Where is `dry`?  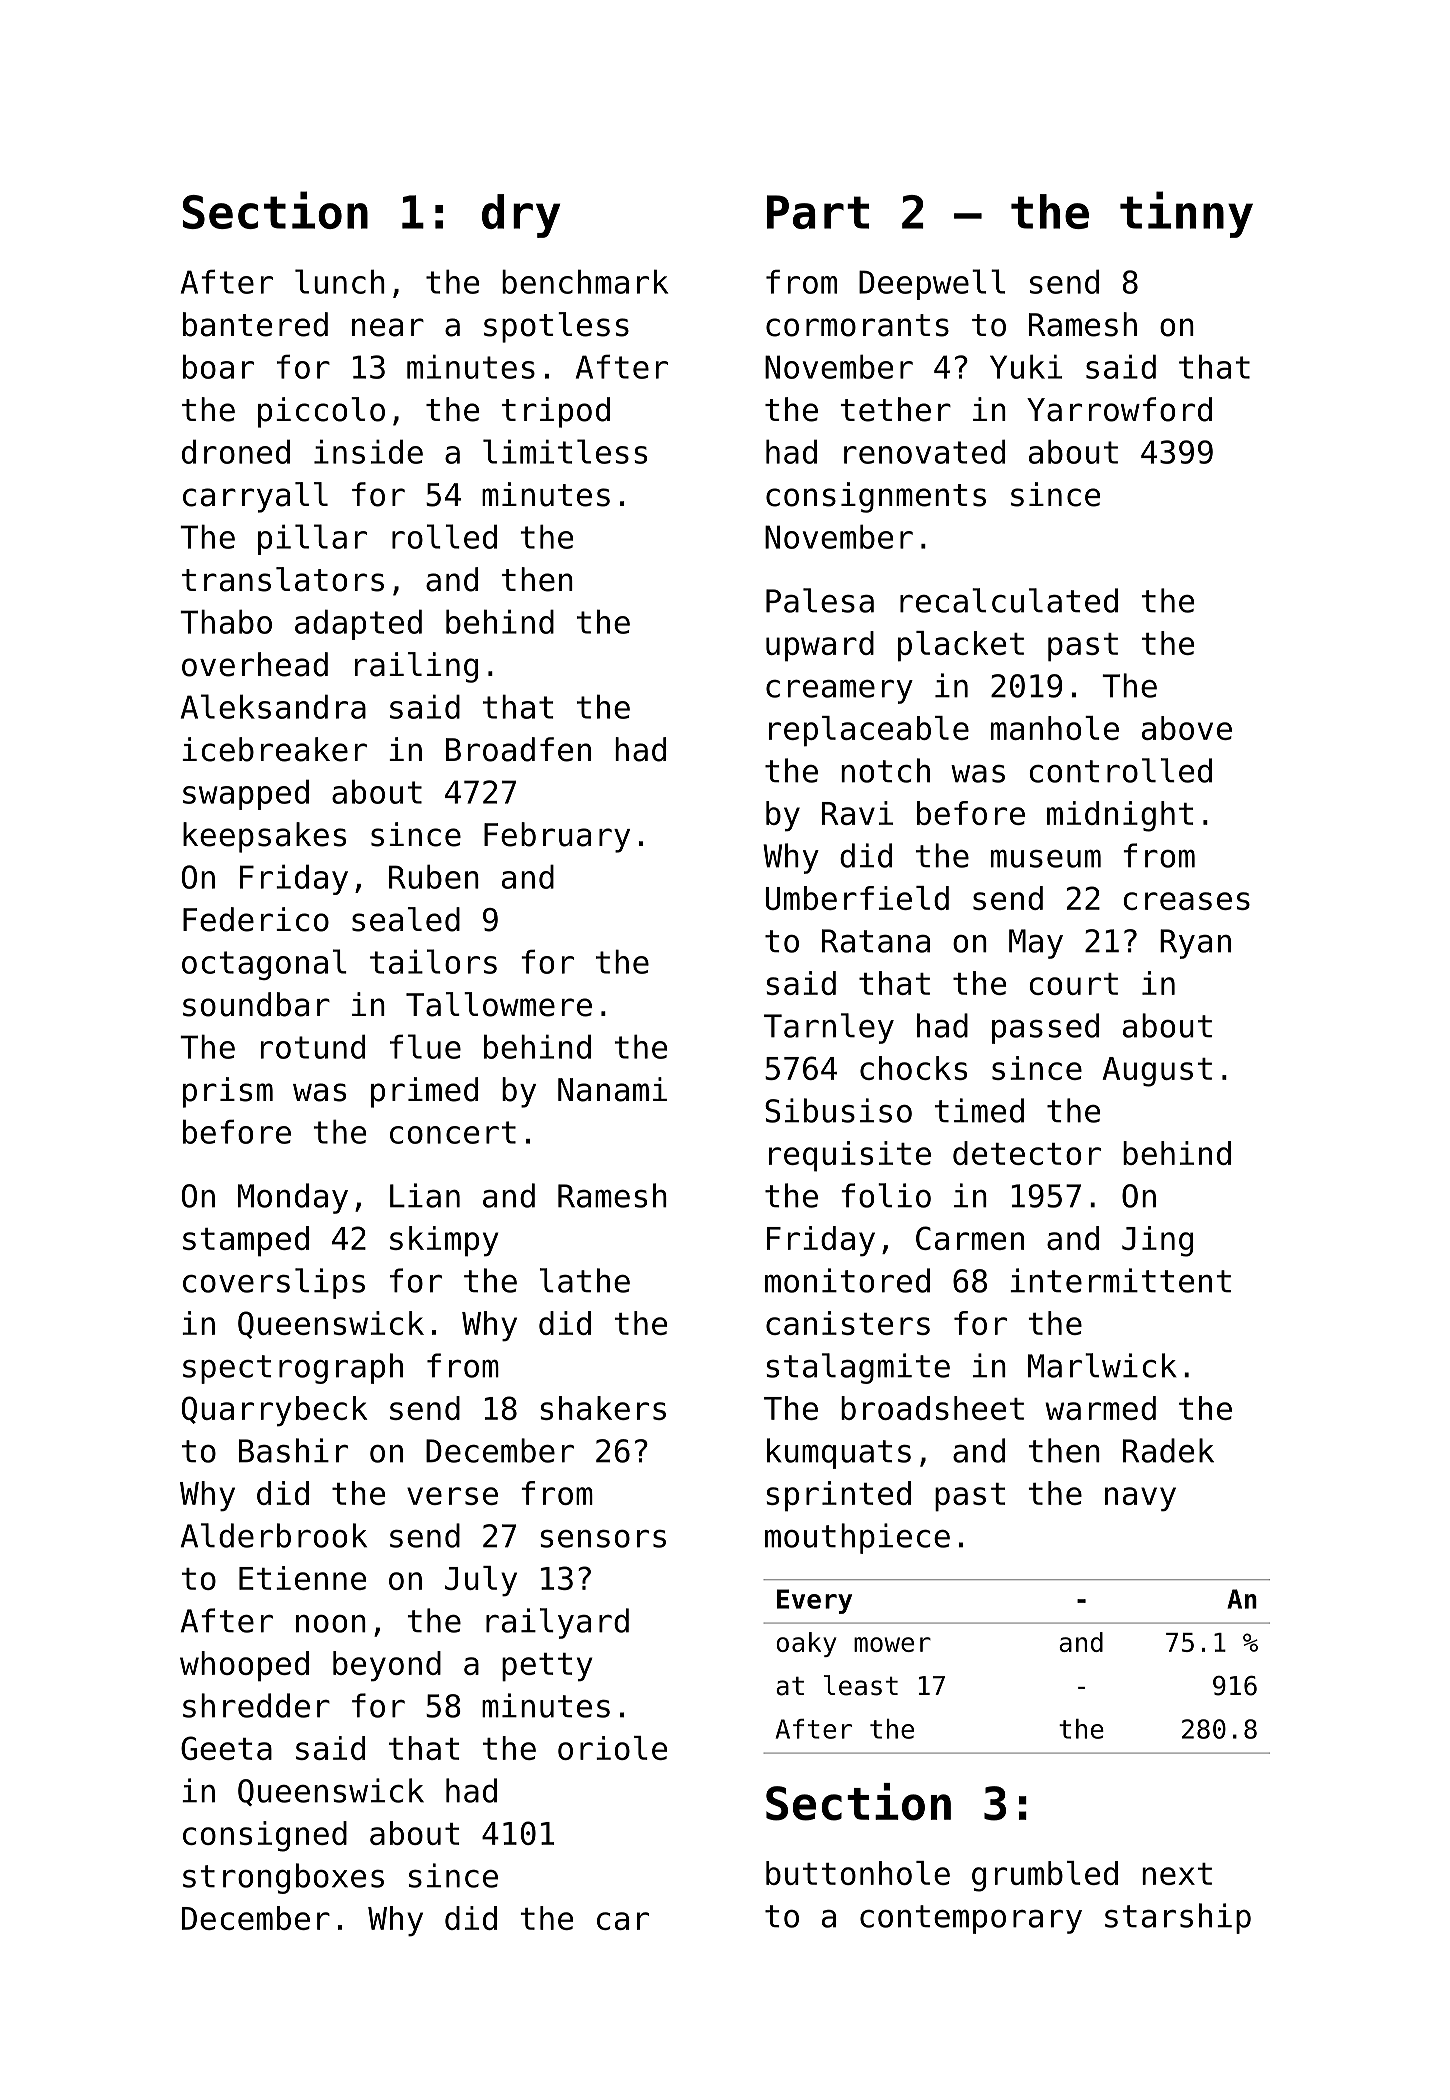 dry is located at coordinates (521, 216).
